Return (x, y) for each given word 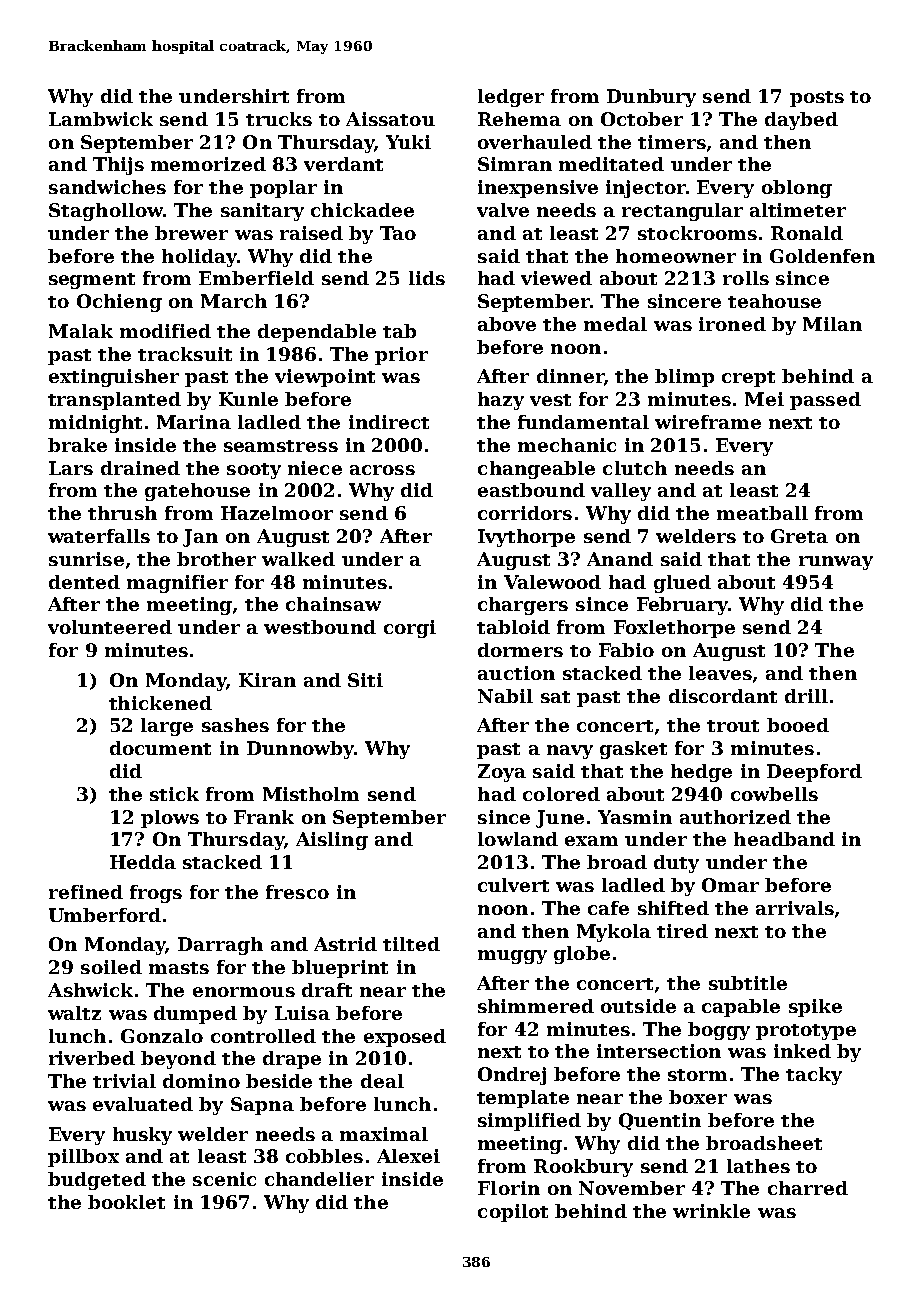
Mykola (614, 933)
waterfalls (99, 536)
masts (179, 968)
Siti (365, 680)
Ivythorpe (526, 538)
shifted (673, 908)
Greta (799, 536)
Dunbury (651, 98)
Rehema (519, 119)
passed (825, 401)
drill (806, 696)
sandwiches (107, 187)
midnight (95, 424)
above (507, 324)
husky (142, 1136)
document (160, 748)
